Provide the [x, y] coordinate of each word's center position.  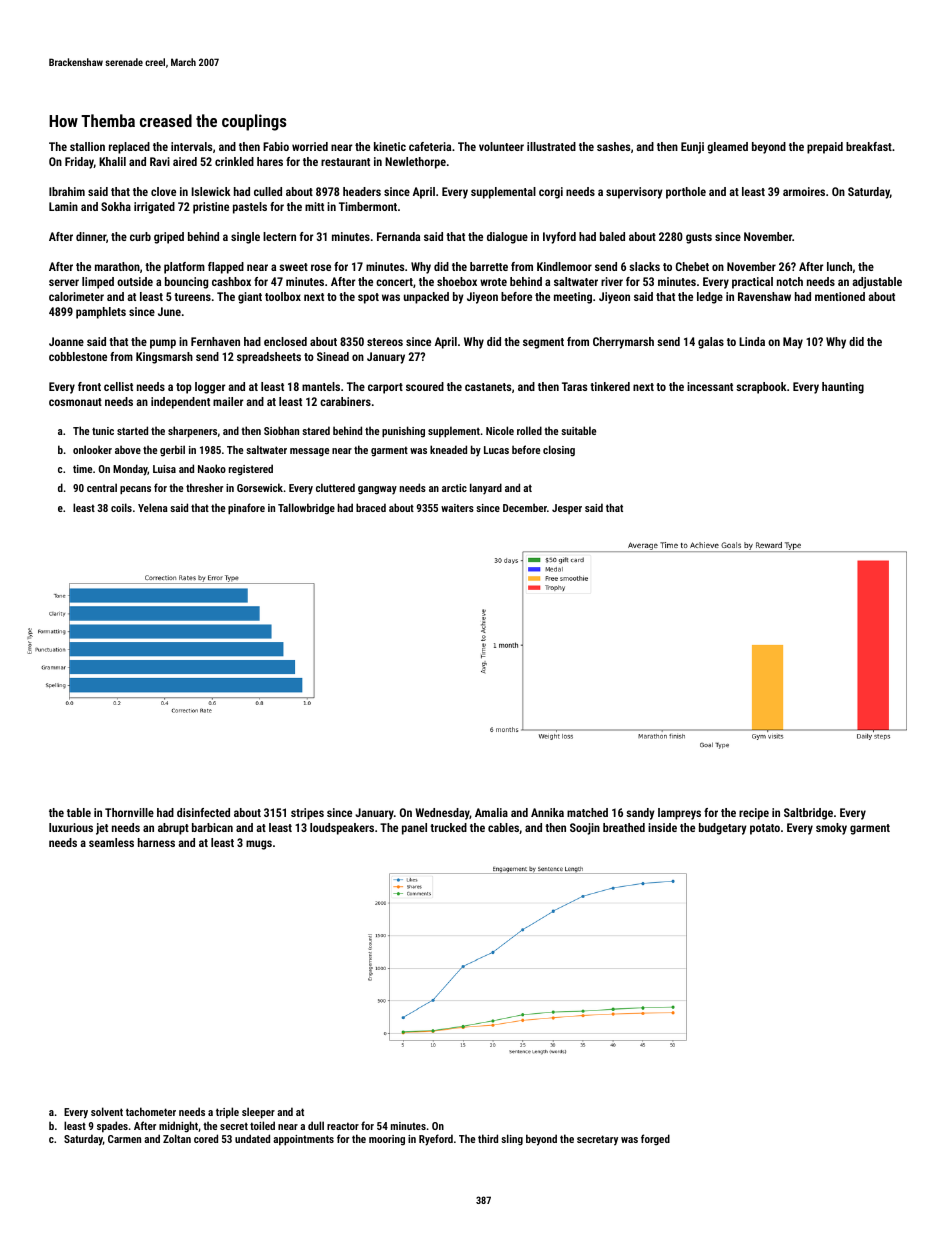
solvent [107, 1111]
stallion [87, 146]
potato [765, 829]
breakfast [869, 146]
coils [121, 507]
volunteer [501, 146]
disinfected [203, 812]
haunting [843, 388]
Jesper [567, 509]
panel [414, 829]
